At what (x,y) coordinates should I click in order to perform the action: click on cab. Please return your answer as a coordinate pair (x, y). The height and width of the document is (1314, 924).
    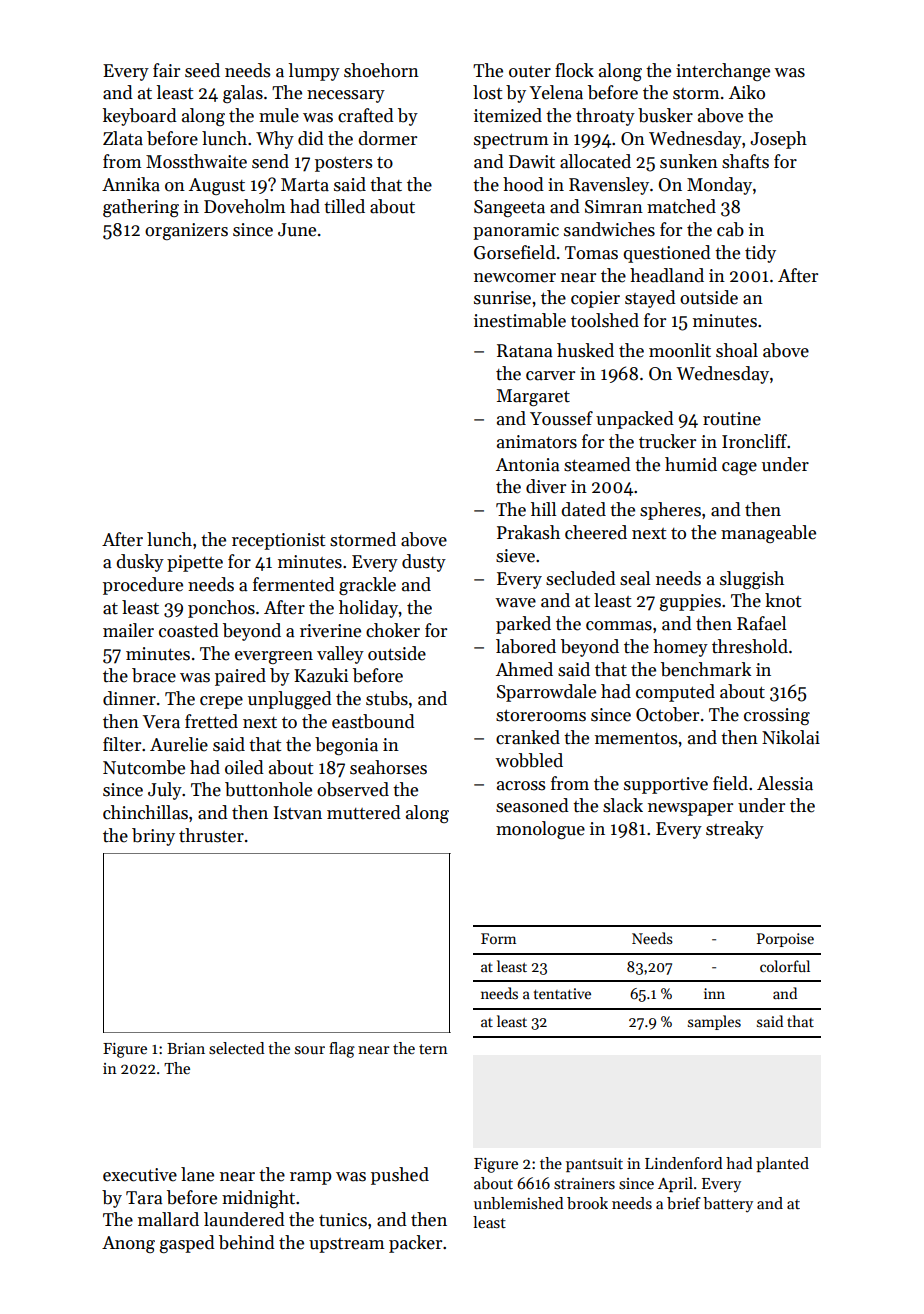
    Looking at the image, I should click on (730, 229).
